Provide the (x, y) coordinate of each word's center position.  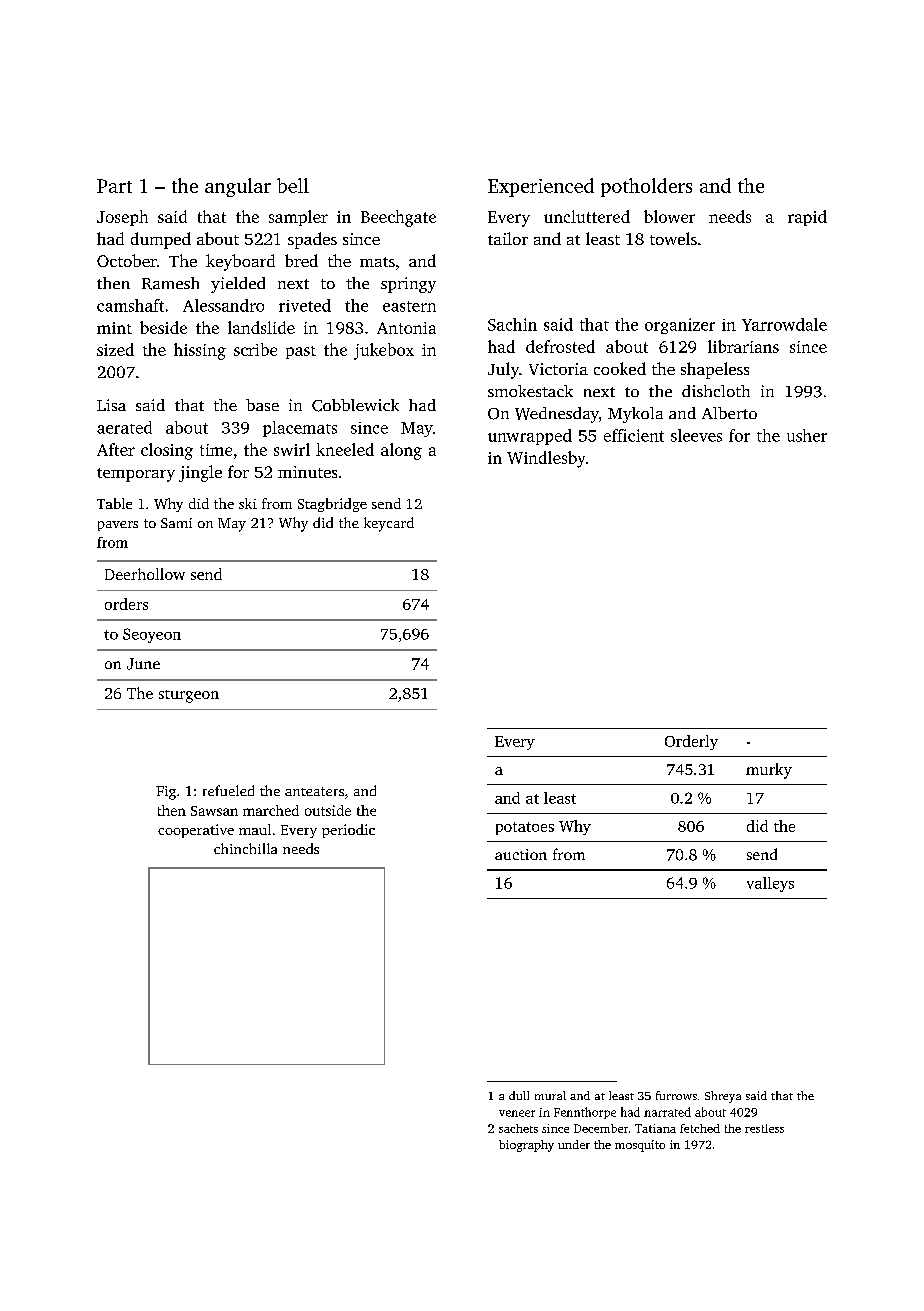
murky (769, 771)
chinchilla (245, 848)
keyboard (240, 262)
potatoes (525, 828)
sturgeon (189, 696)
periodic (348, 831)
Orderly (691, 742)
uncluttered (587, 216)
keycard (389, 524)
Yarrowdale (784, 324)
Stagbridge (332, 505)
